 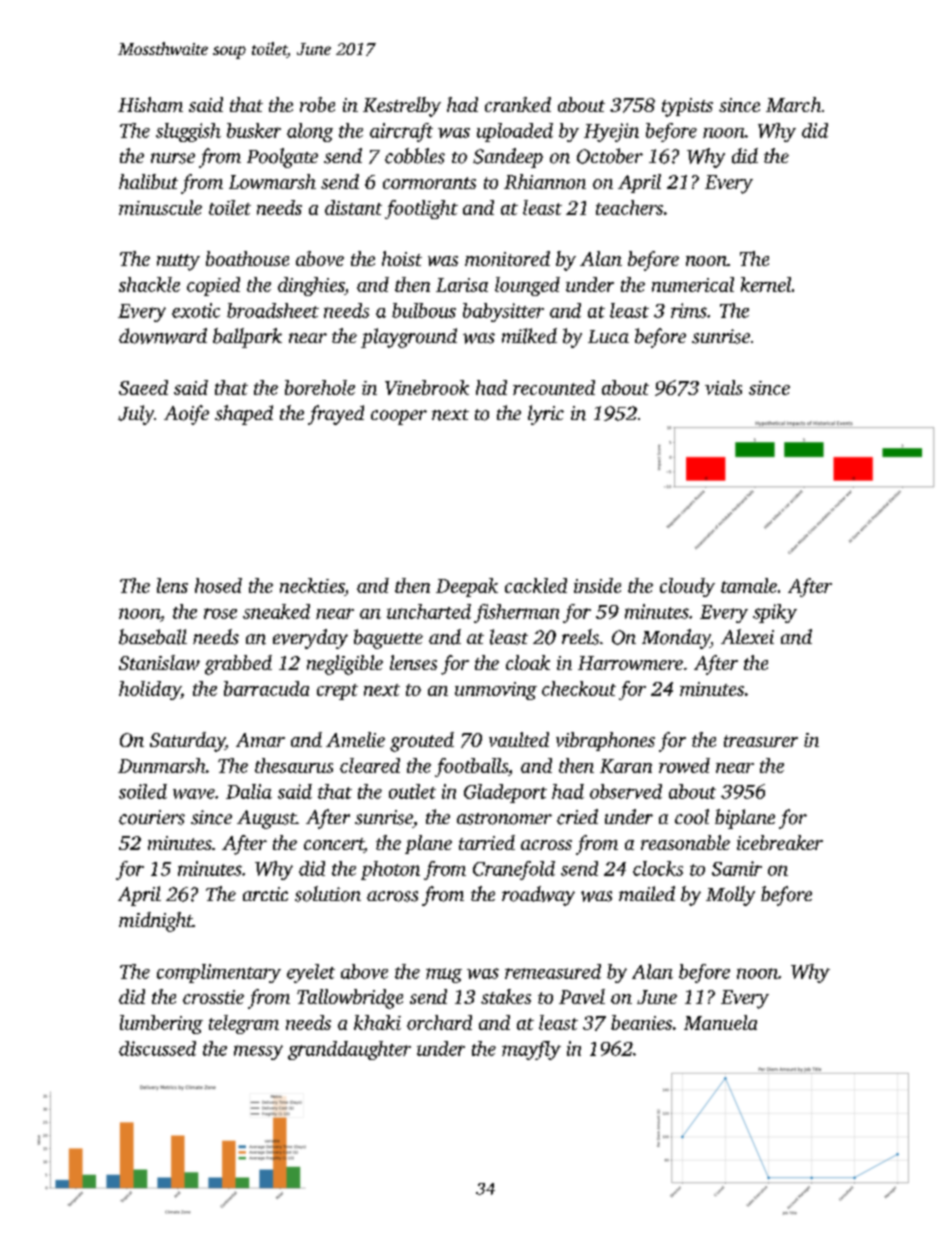 What do you see at coordinates (415, 156) in the document?
I see `cobbles` at bounding box center [415, 156].
